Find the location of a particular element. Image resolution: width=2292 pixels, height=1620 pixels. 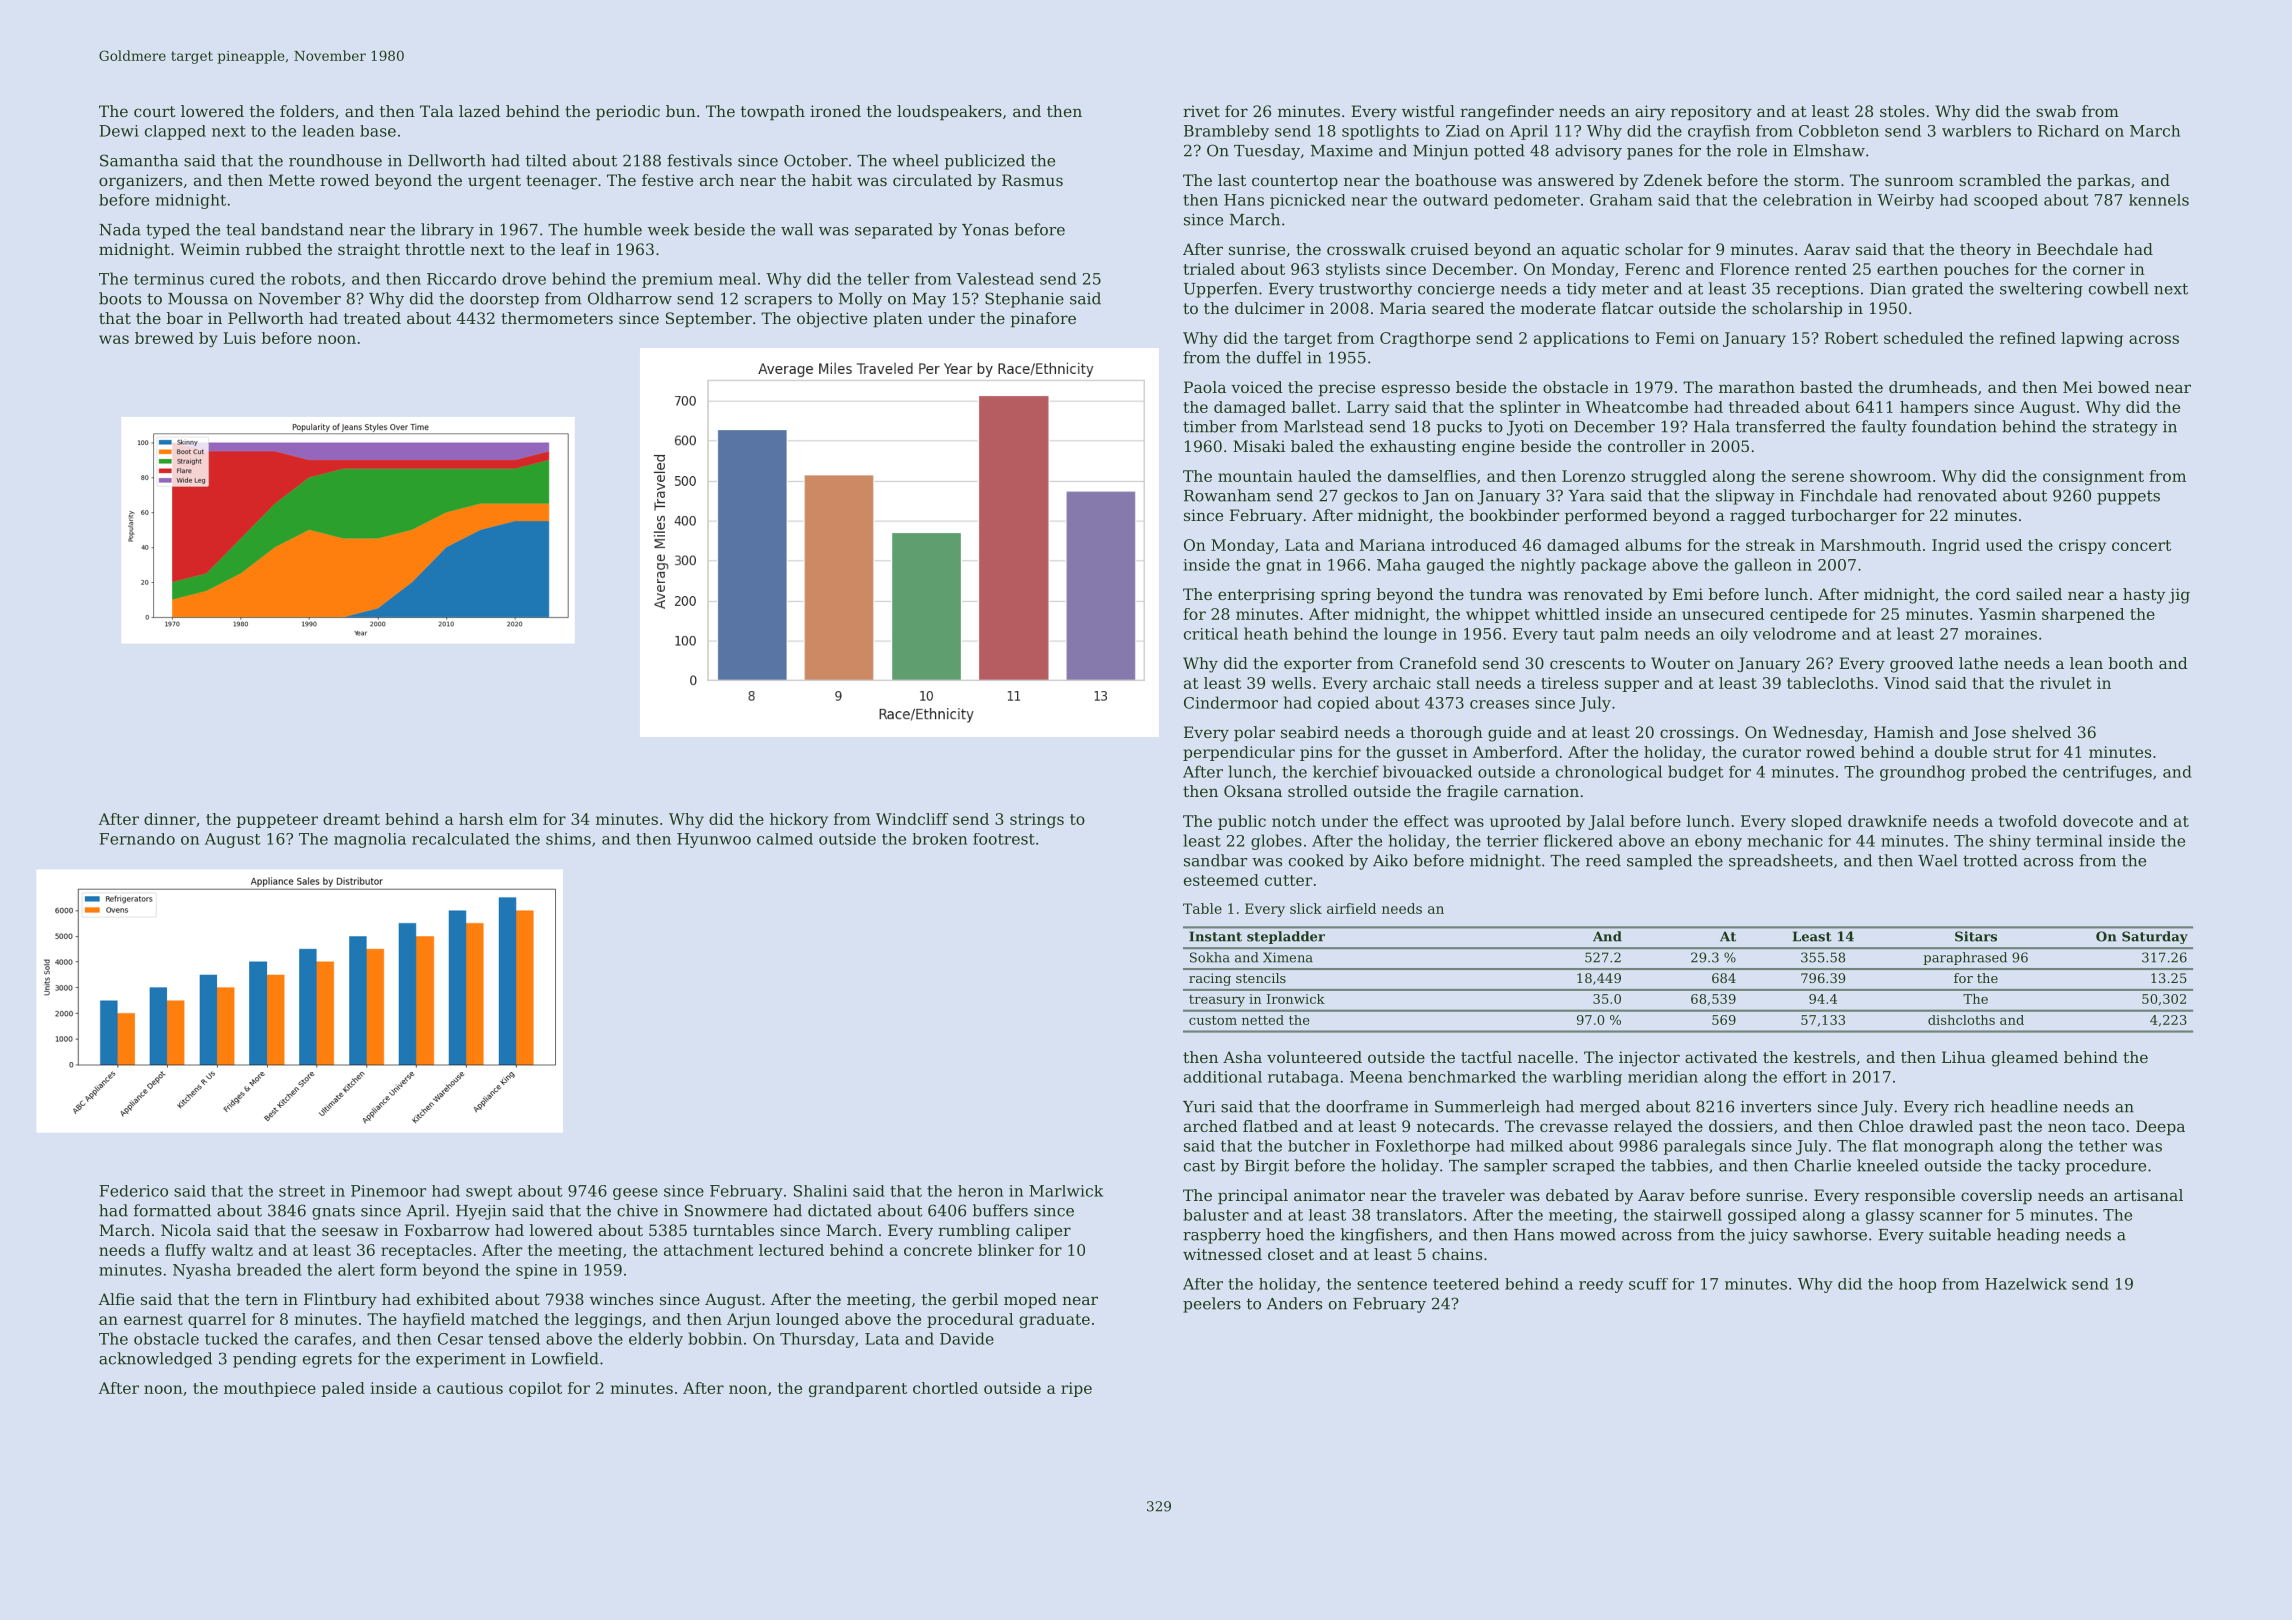

Luis is located at coordinates (239, 338).
